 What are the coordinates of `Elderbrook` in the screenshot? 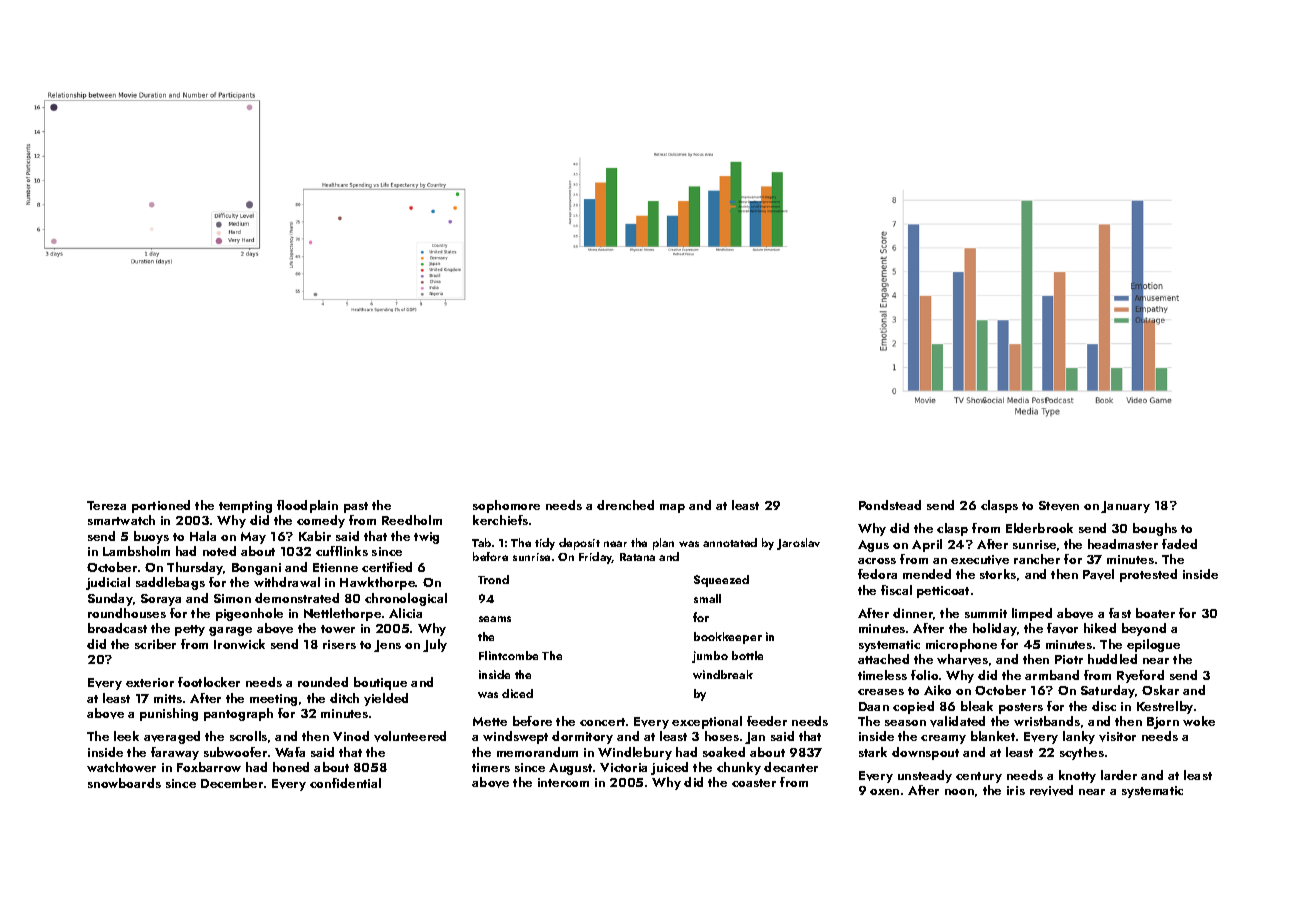 It's located at (1039, 528).
